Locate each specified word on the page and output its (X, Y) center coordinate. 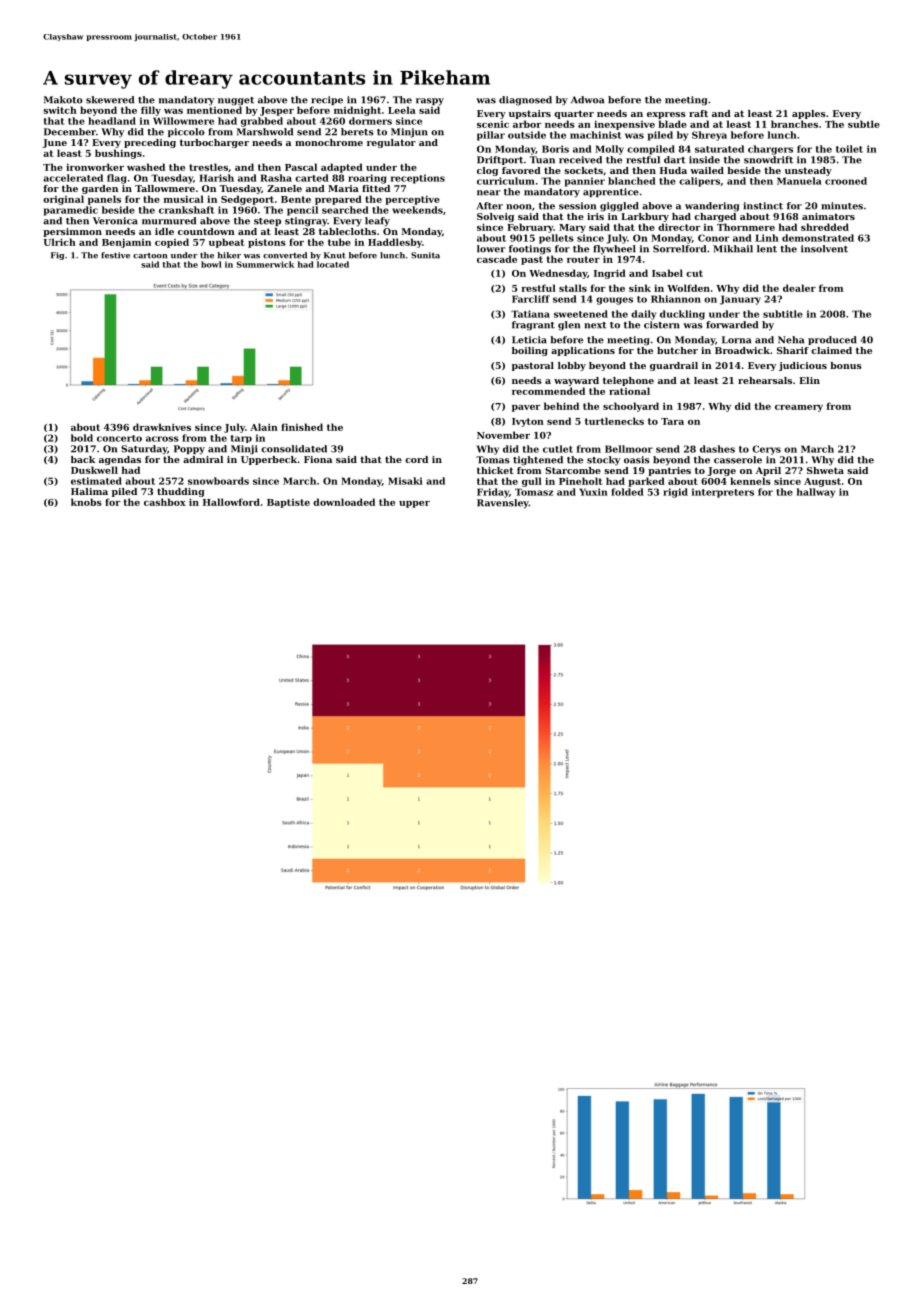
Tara (672, 421)
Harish (216, 178)
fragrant (533, 326)
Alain (264, 427)
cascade (497, 259)
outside (527, 135)
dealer (799, 288)
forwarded (732, 325)
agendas (120, 460)
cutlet (558, 449)
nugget (236, 101)
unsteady (808, 171)
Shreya (709, 136)
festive (115, 255)
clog (487, 171)
